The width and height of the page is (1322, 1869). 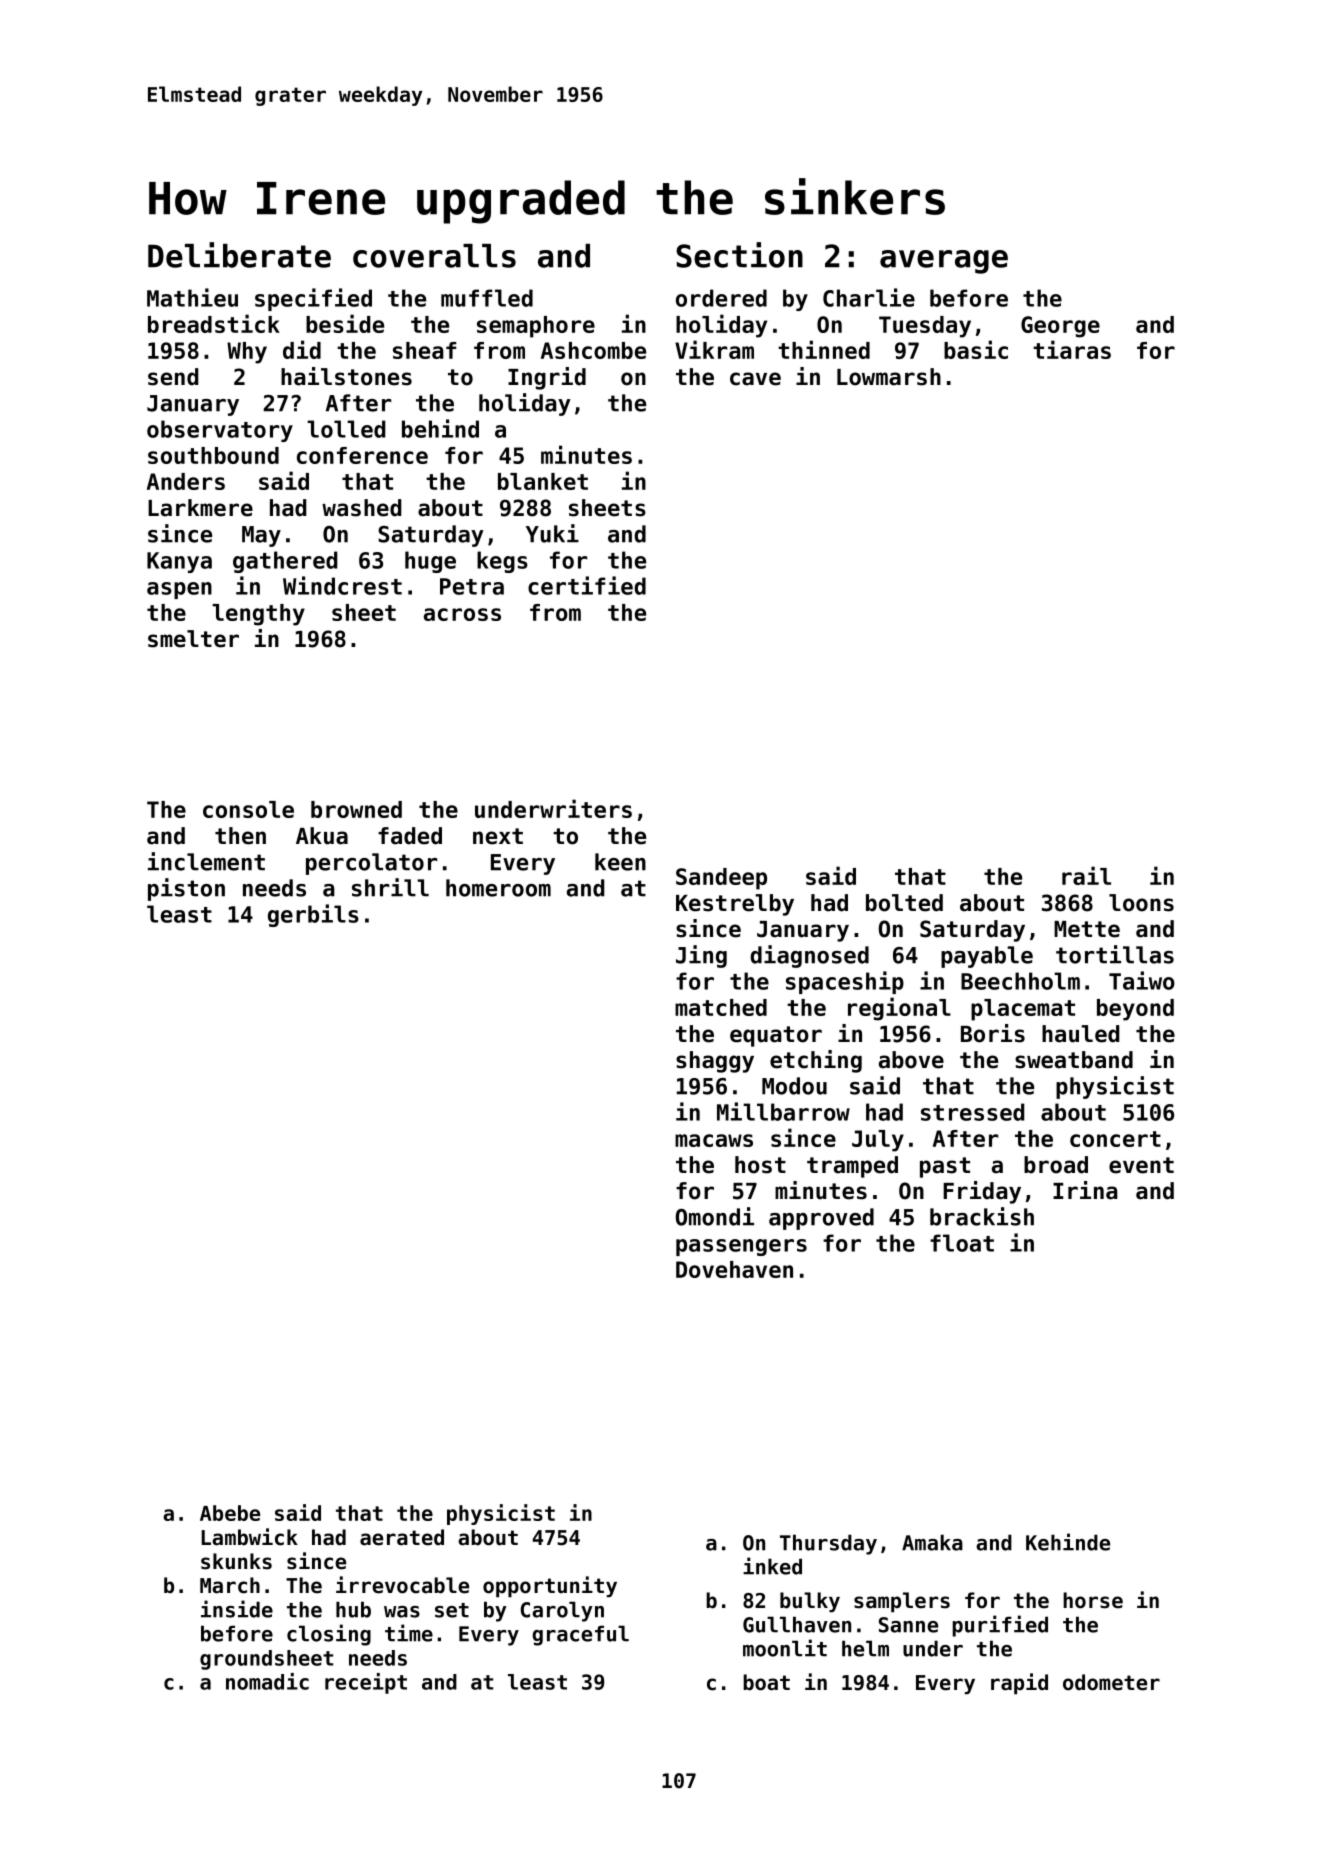 I want to click on Larkmere, so click(x=200, y=508).
